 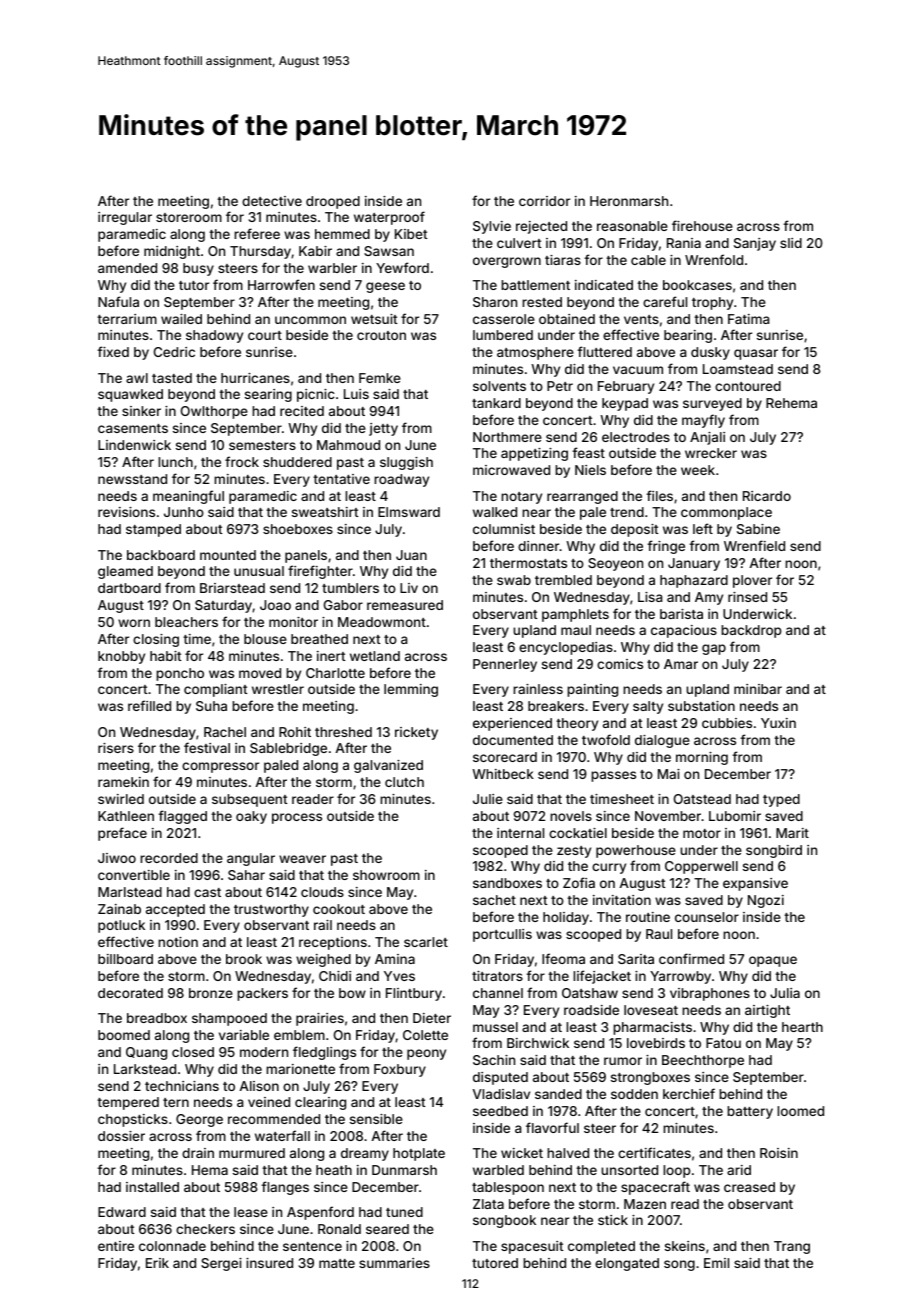 I want to click on slid, so click(x=791, y=243).
